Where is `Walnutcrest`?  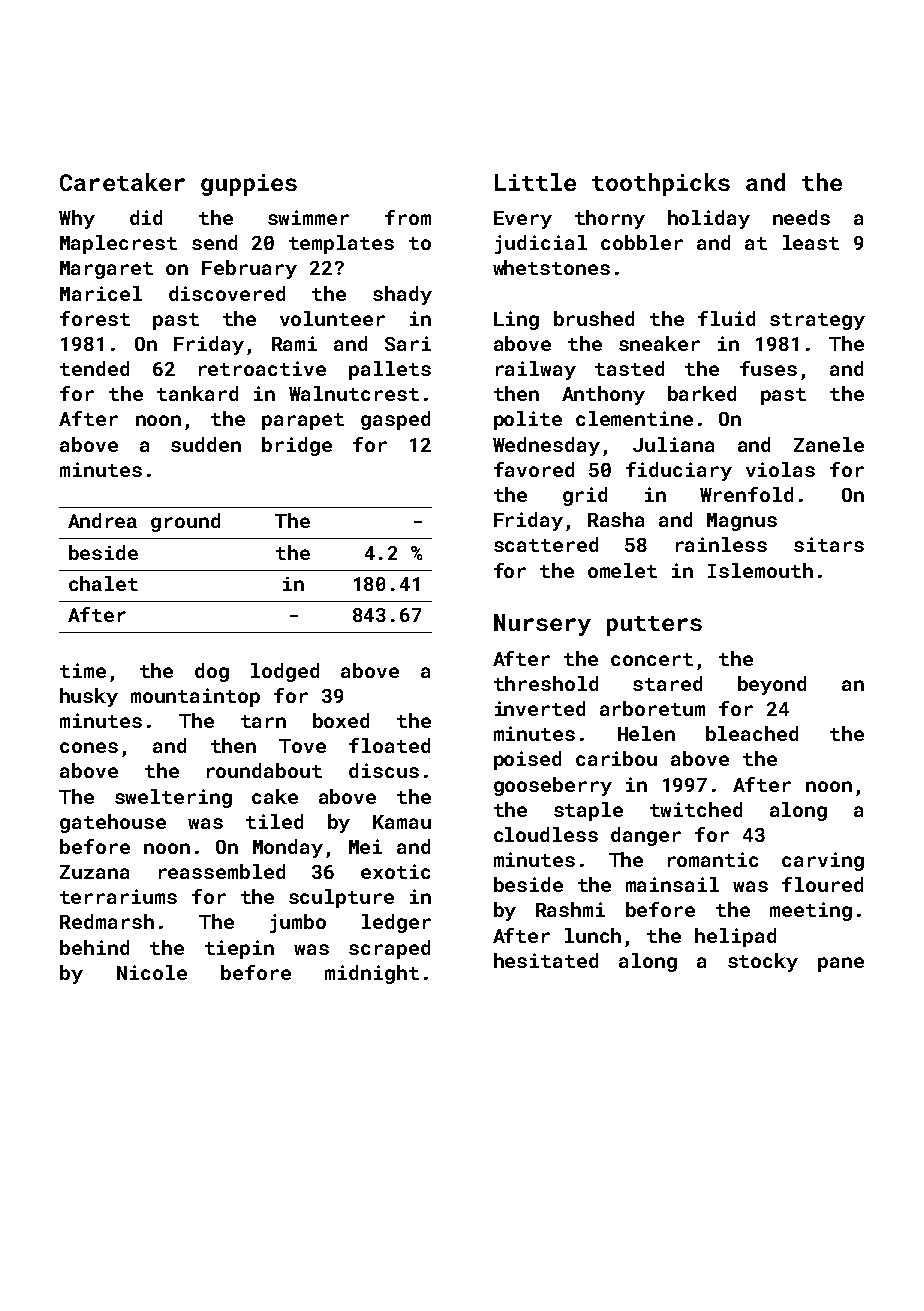 Walnutcrest is located at coordinates (354, 393).
